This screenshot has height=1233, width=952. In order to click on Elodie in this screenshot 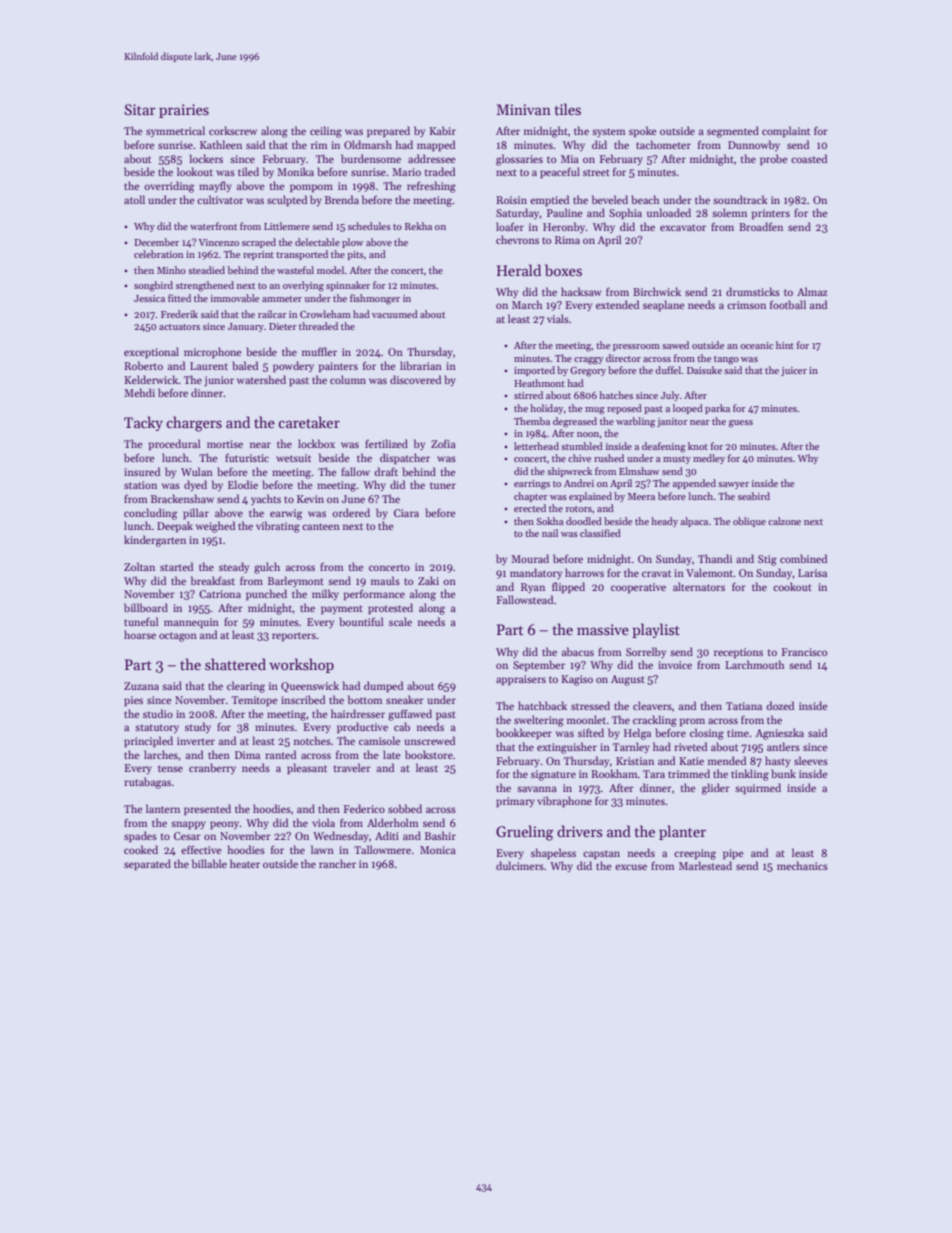, I will do `click(243, 484)`.
